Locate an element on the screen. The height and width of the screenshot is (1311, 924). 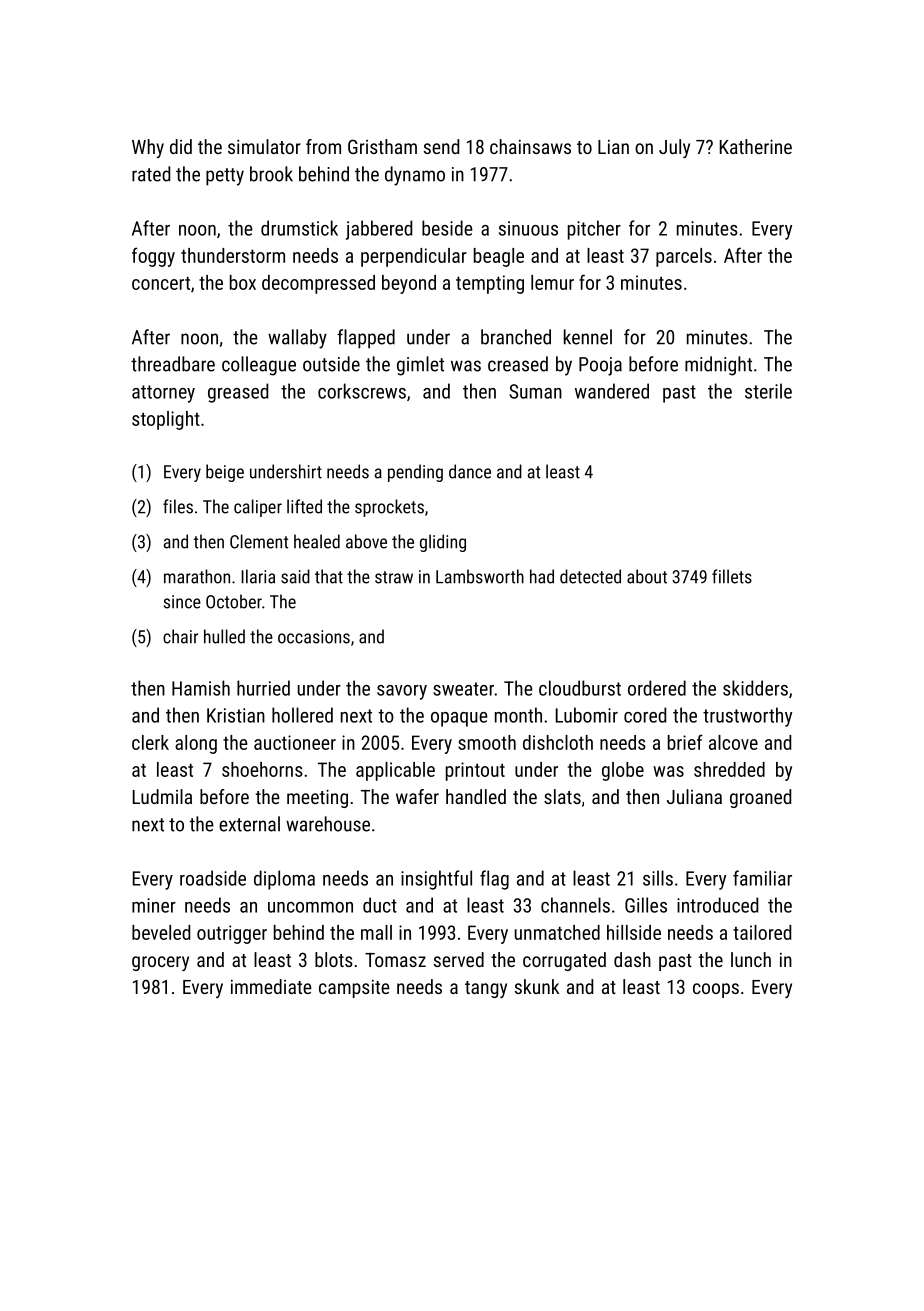
July is located at coordinates (674, 148).
